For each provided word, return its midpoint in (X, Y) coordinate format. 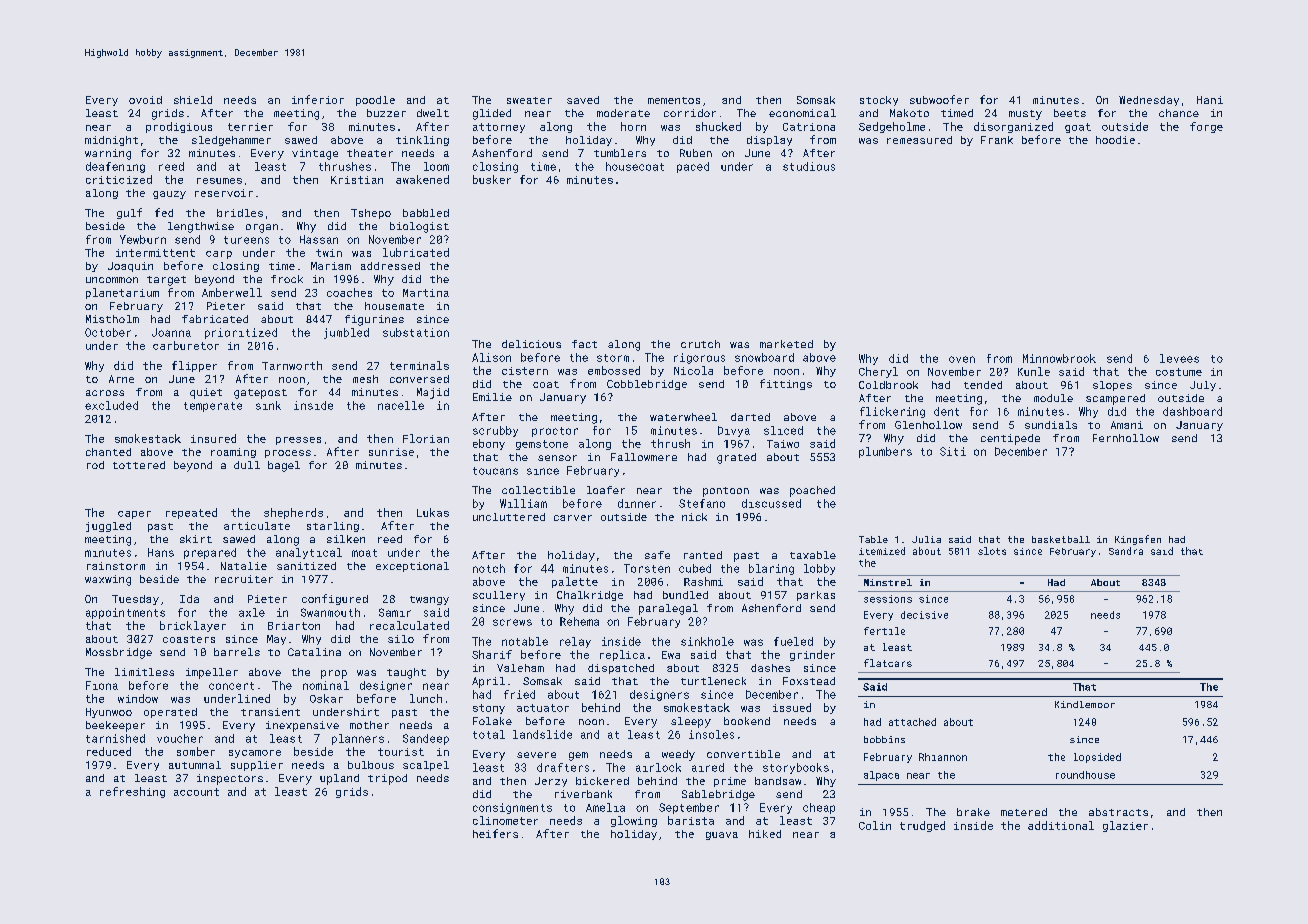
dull (247, 465)
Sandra (1126, 551)
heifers (495, 833)
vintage (315, 154)
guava (722, 836)
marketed (786, 344)
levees (1179, 358)
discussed (771, 503)
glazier (1125, 826)
